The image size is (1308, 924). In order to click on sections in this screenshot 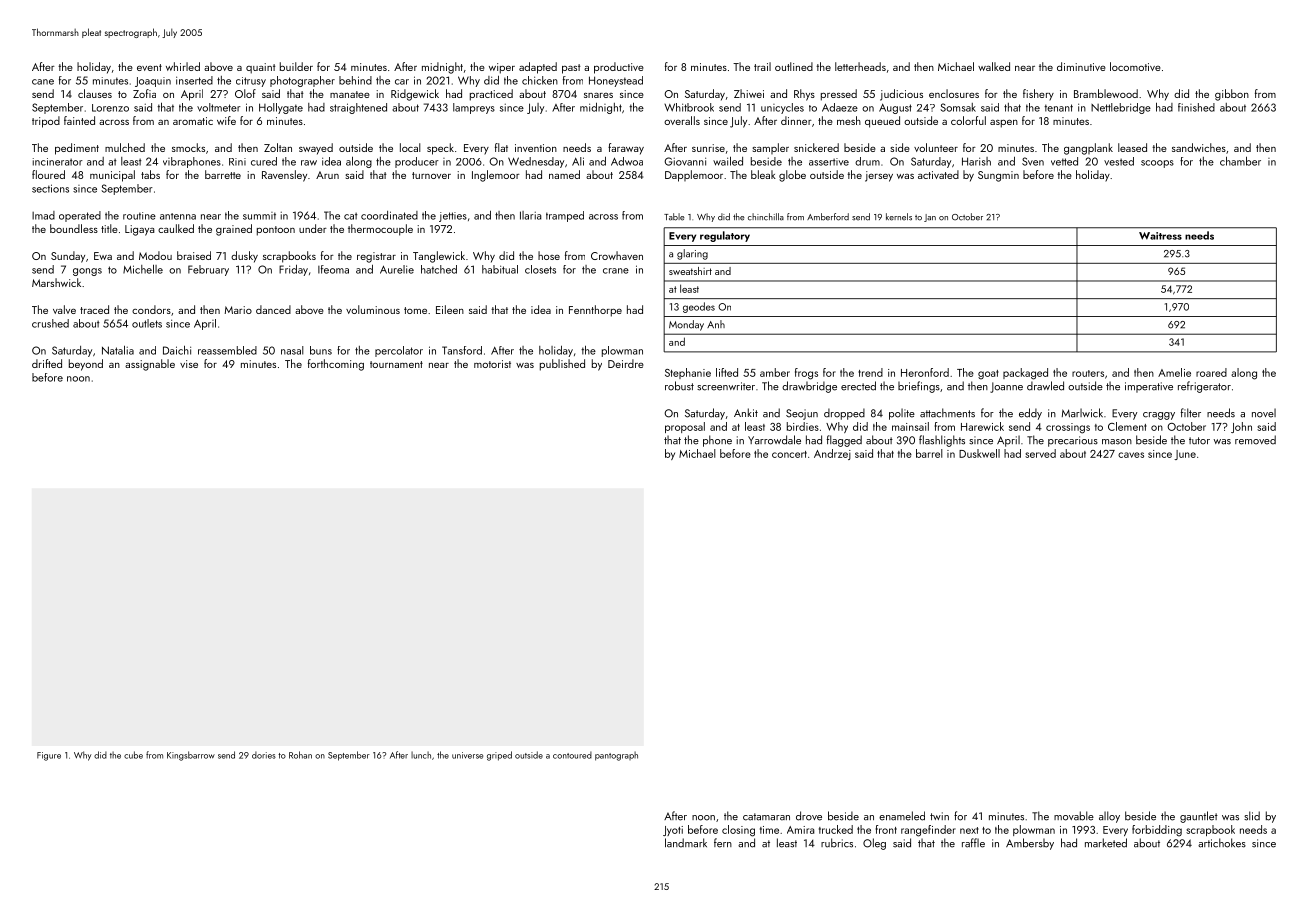, I will do `click(50, 188)`.
